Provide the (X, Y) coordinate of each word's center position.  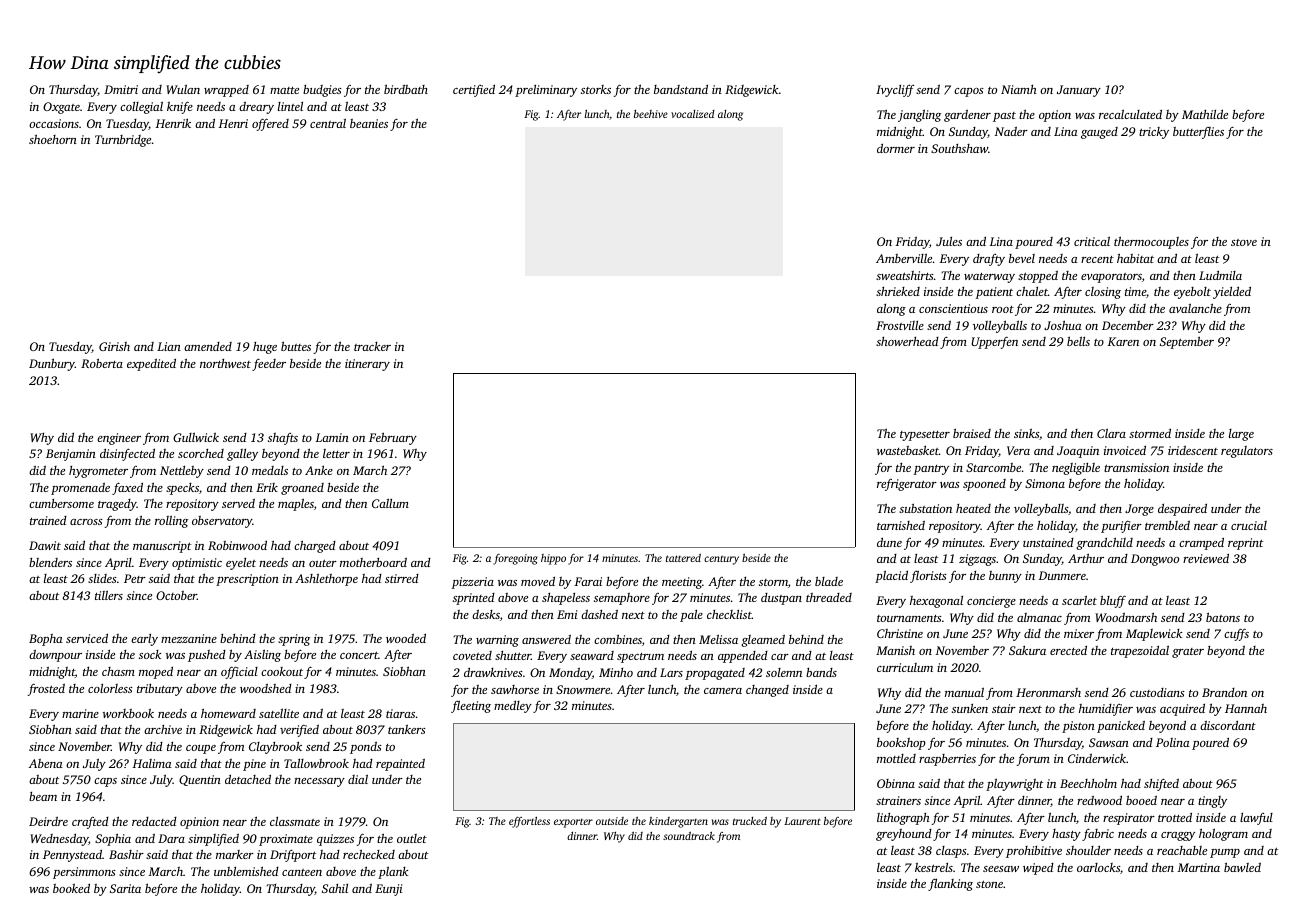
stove (1244, 242)
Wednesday (59, 839)
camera (723, 691)
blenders (50, 562)
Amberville (904, 258)
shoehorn (53, 139)
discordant (1228, 725)
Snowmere (583, 689)
